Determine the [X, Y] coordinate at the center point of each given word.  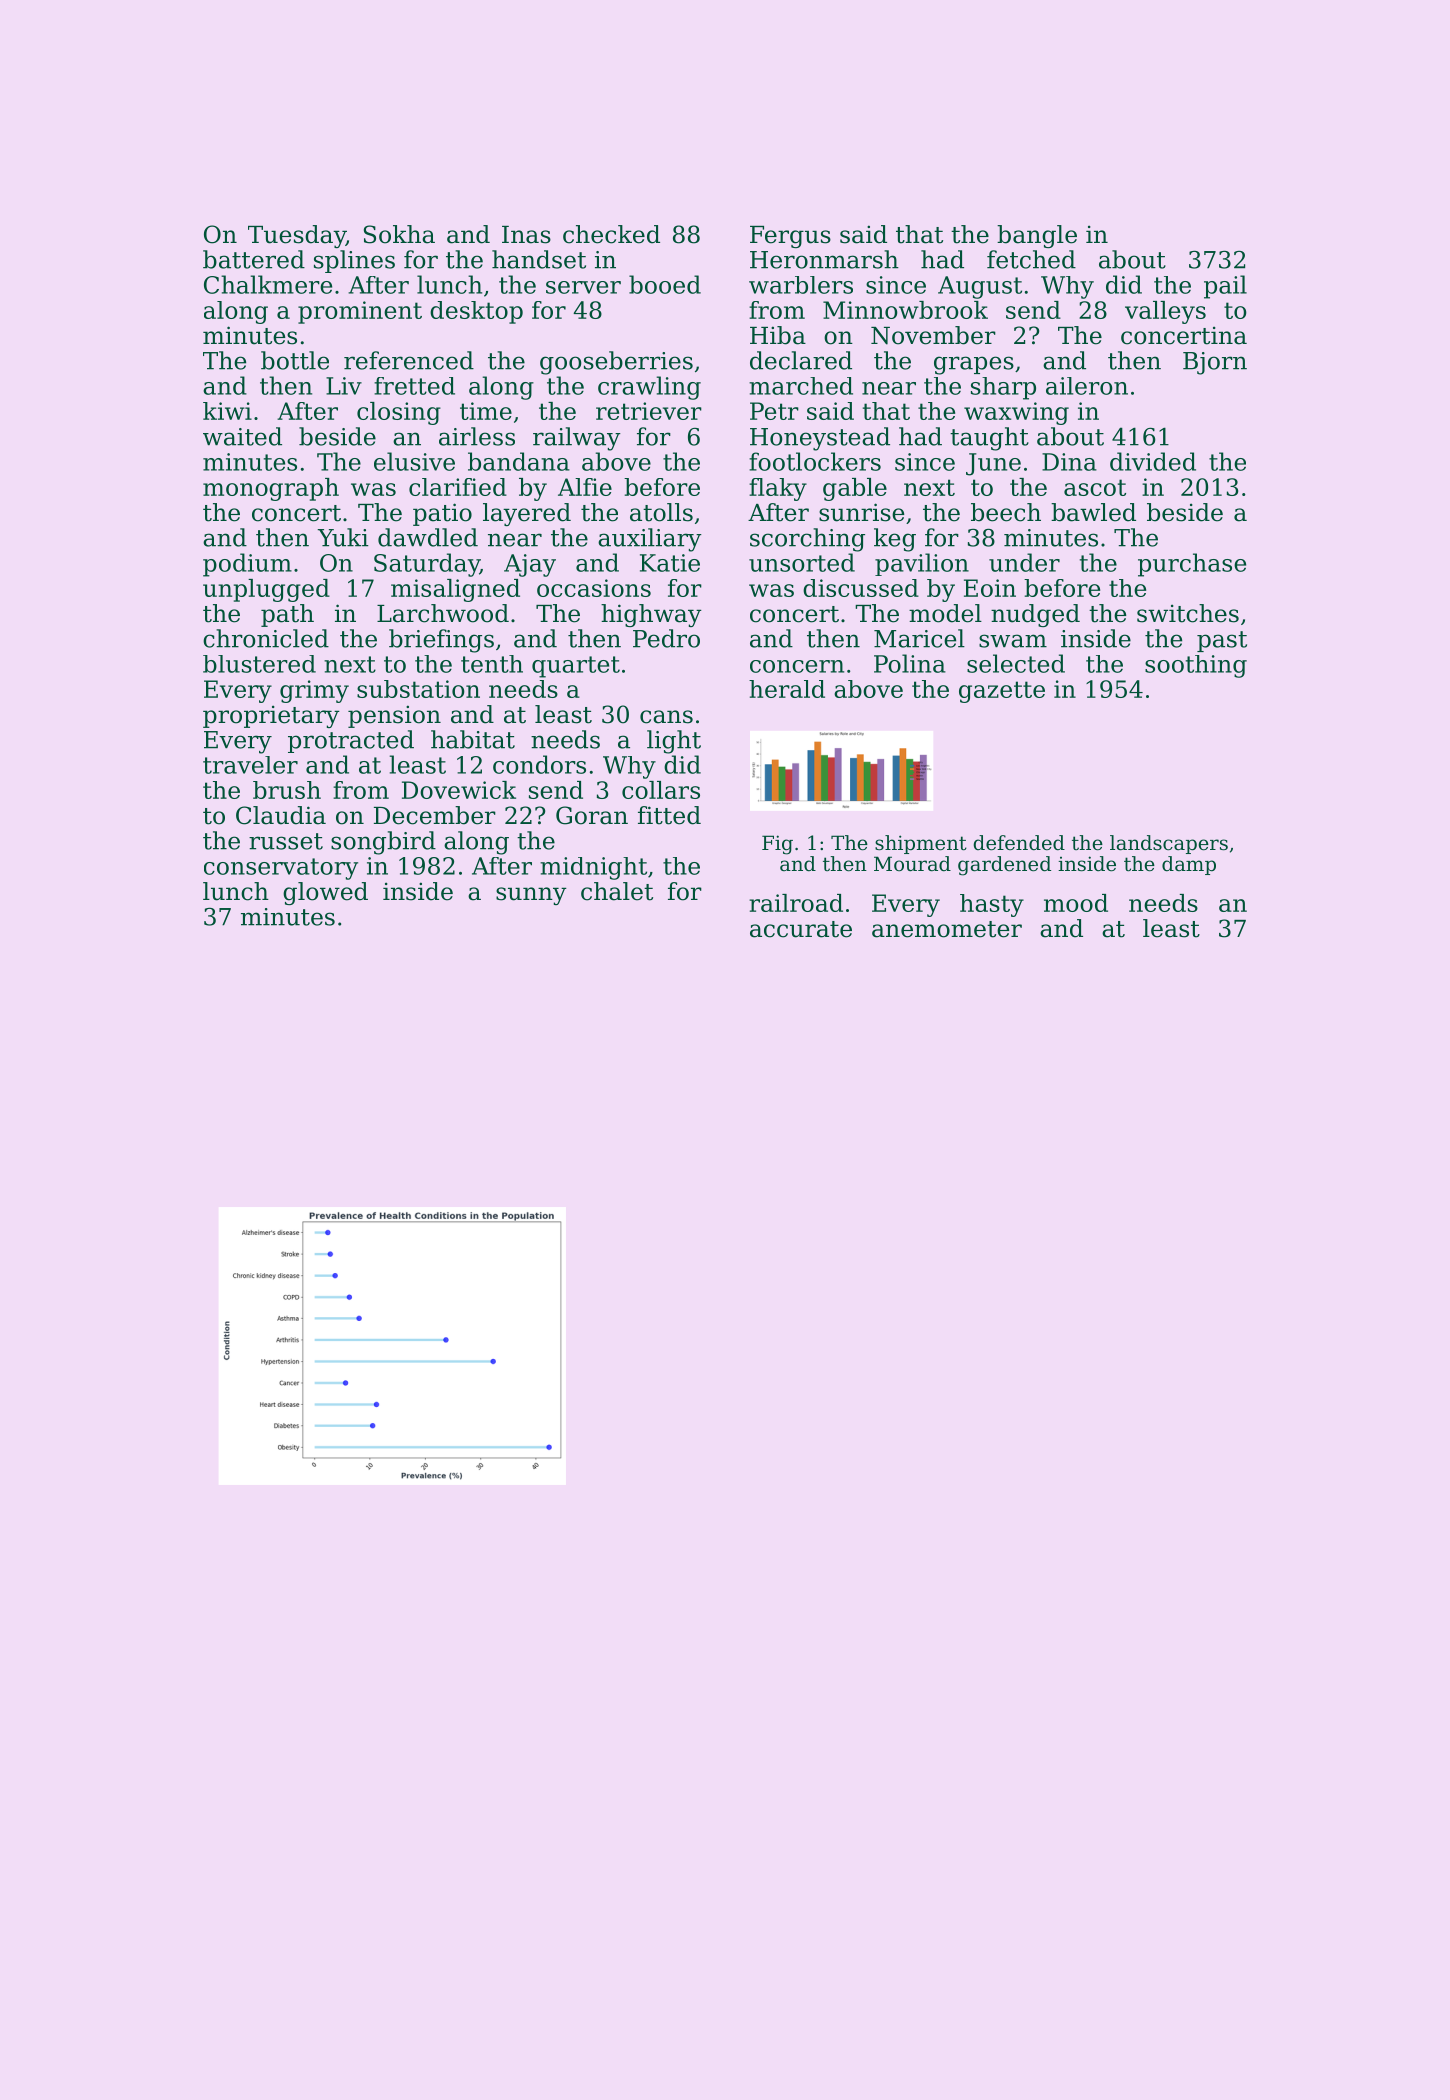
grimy [314, 691]
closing [399, 413]
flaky [778, 489]
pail [1225, 287]
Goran [592, 815]
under [1024, 562]
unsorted [802, 562]
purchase [1192, 565]
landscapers [1169, 844]
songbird [383, 843]
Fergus [790, 237]
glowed [325, 893]
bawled [1093, 512]
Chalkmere [268, 284]
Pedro [666, 638]
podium [247, 565]
